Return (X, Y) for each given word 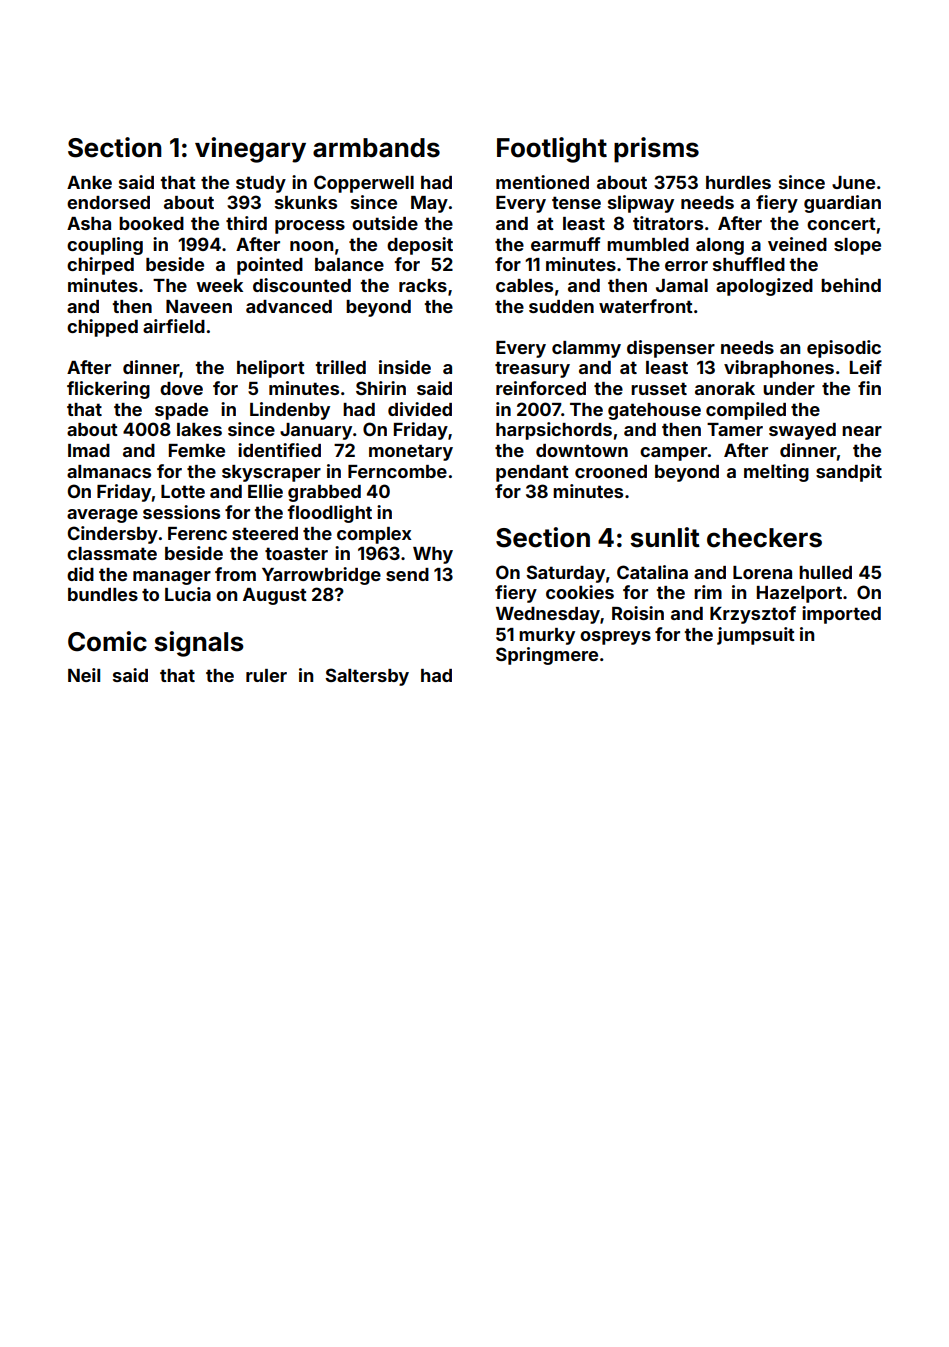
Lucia (188, 594)
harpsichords (554, 431)
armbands (376, 148)
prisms (656, 150)
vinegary (250, 150)
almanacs (109, 471)
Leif (866, 367)
